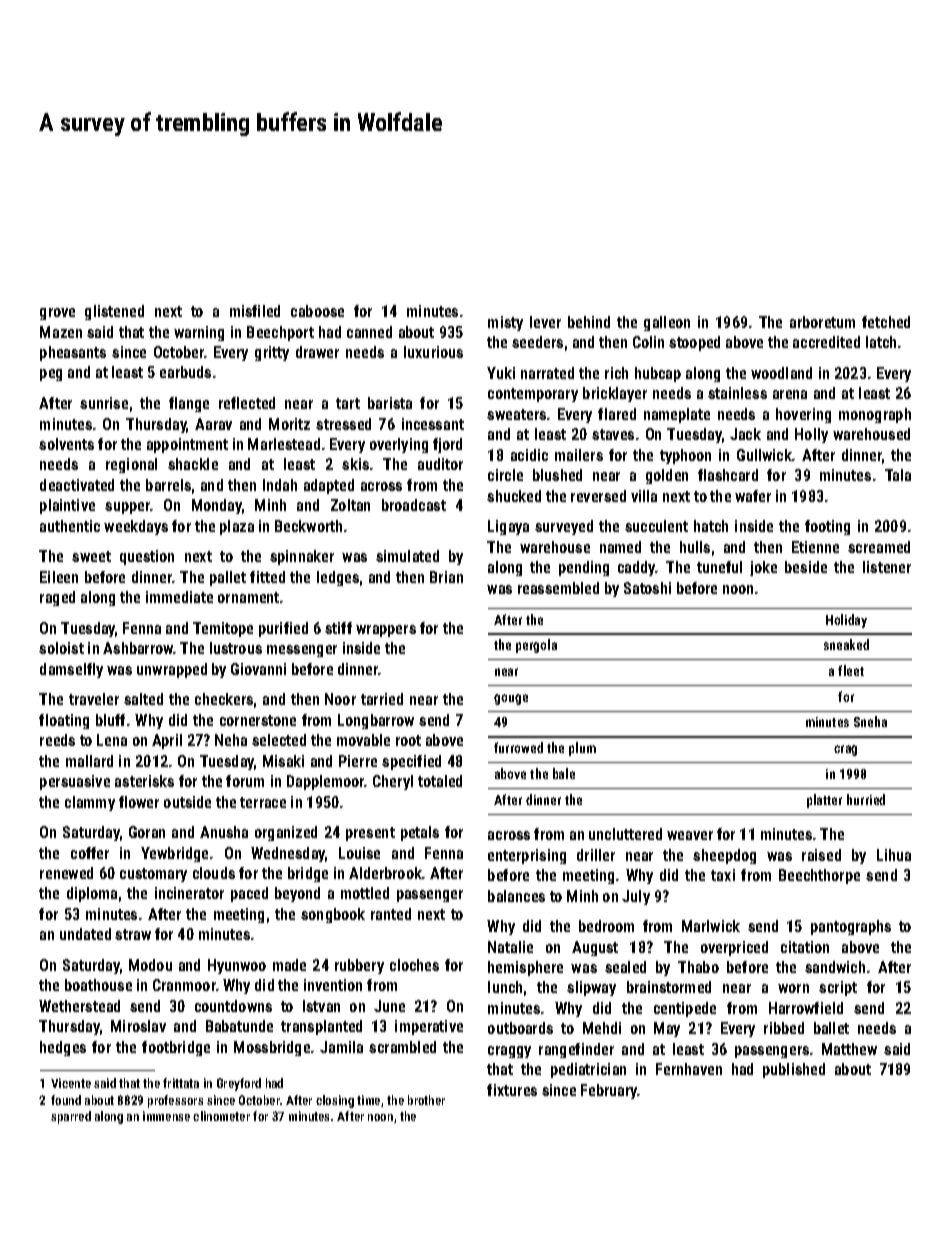 The height and width of the screenshot is (1233, 952). Describe the element at coordinates (71, 1117) in the screenshot. I see `sparred` at that location.
